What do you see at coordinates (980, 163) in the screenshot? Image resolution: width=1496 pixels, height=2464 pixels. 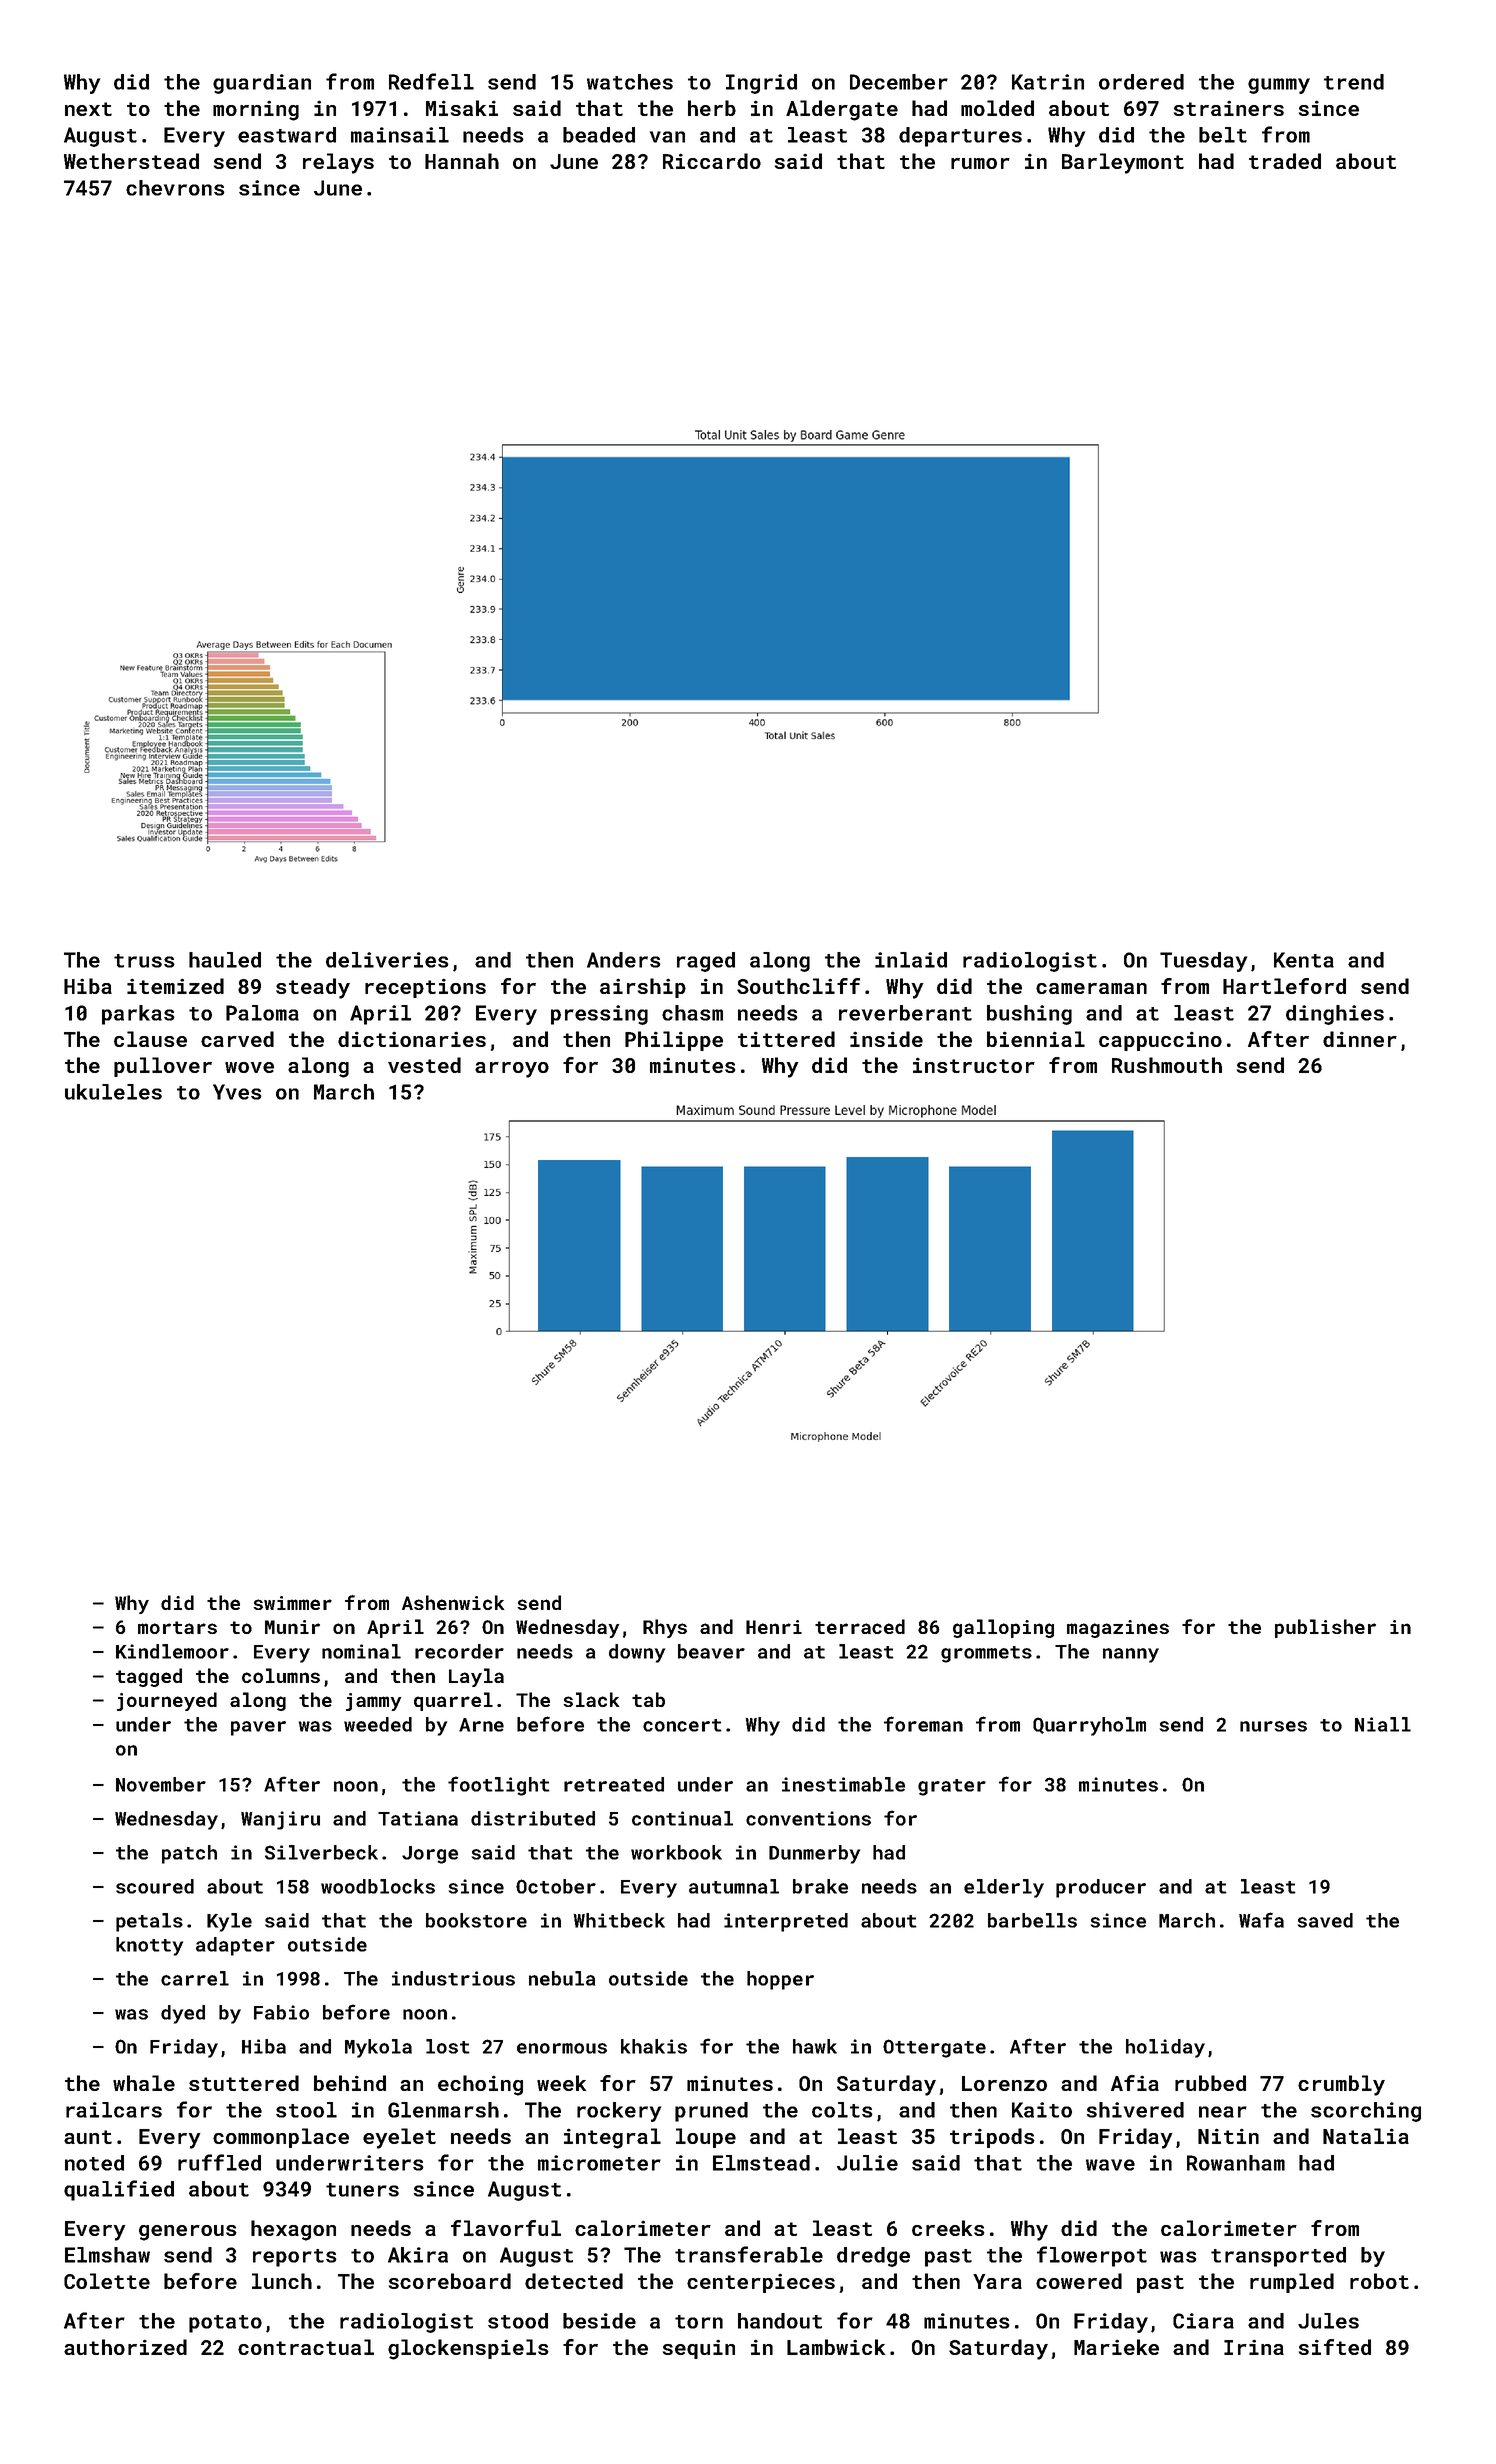 I see `rumor` at bounding box center [980, 163].
